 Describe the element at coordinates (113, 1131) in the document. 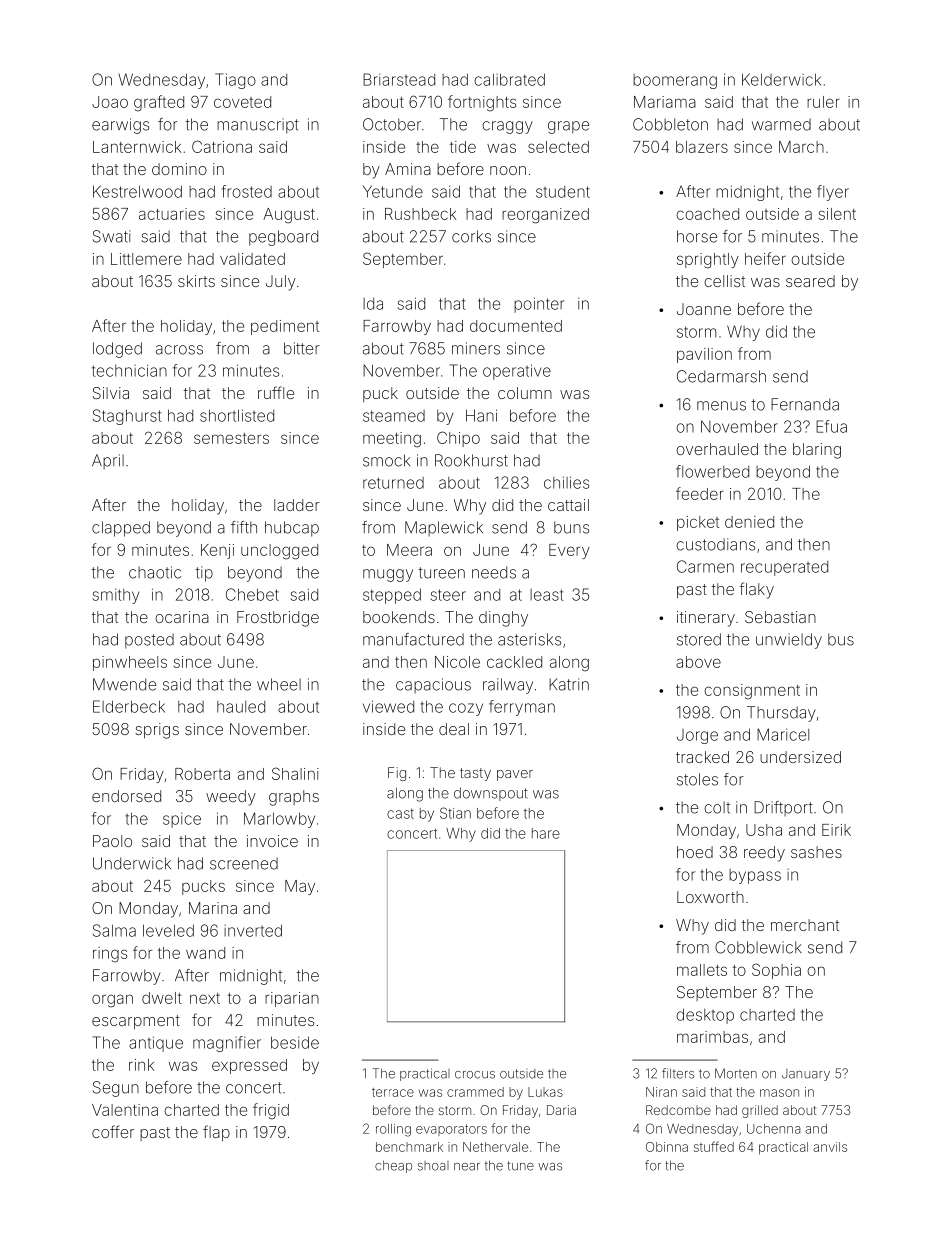

I see `coffer` at that location.
